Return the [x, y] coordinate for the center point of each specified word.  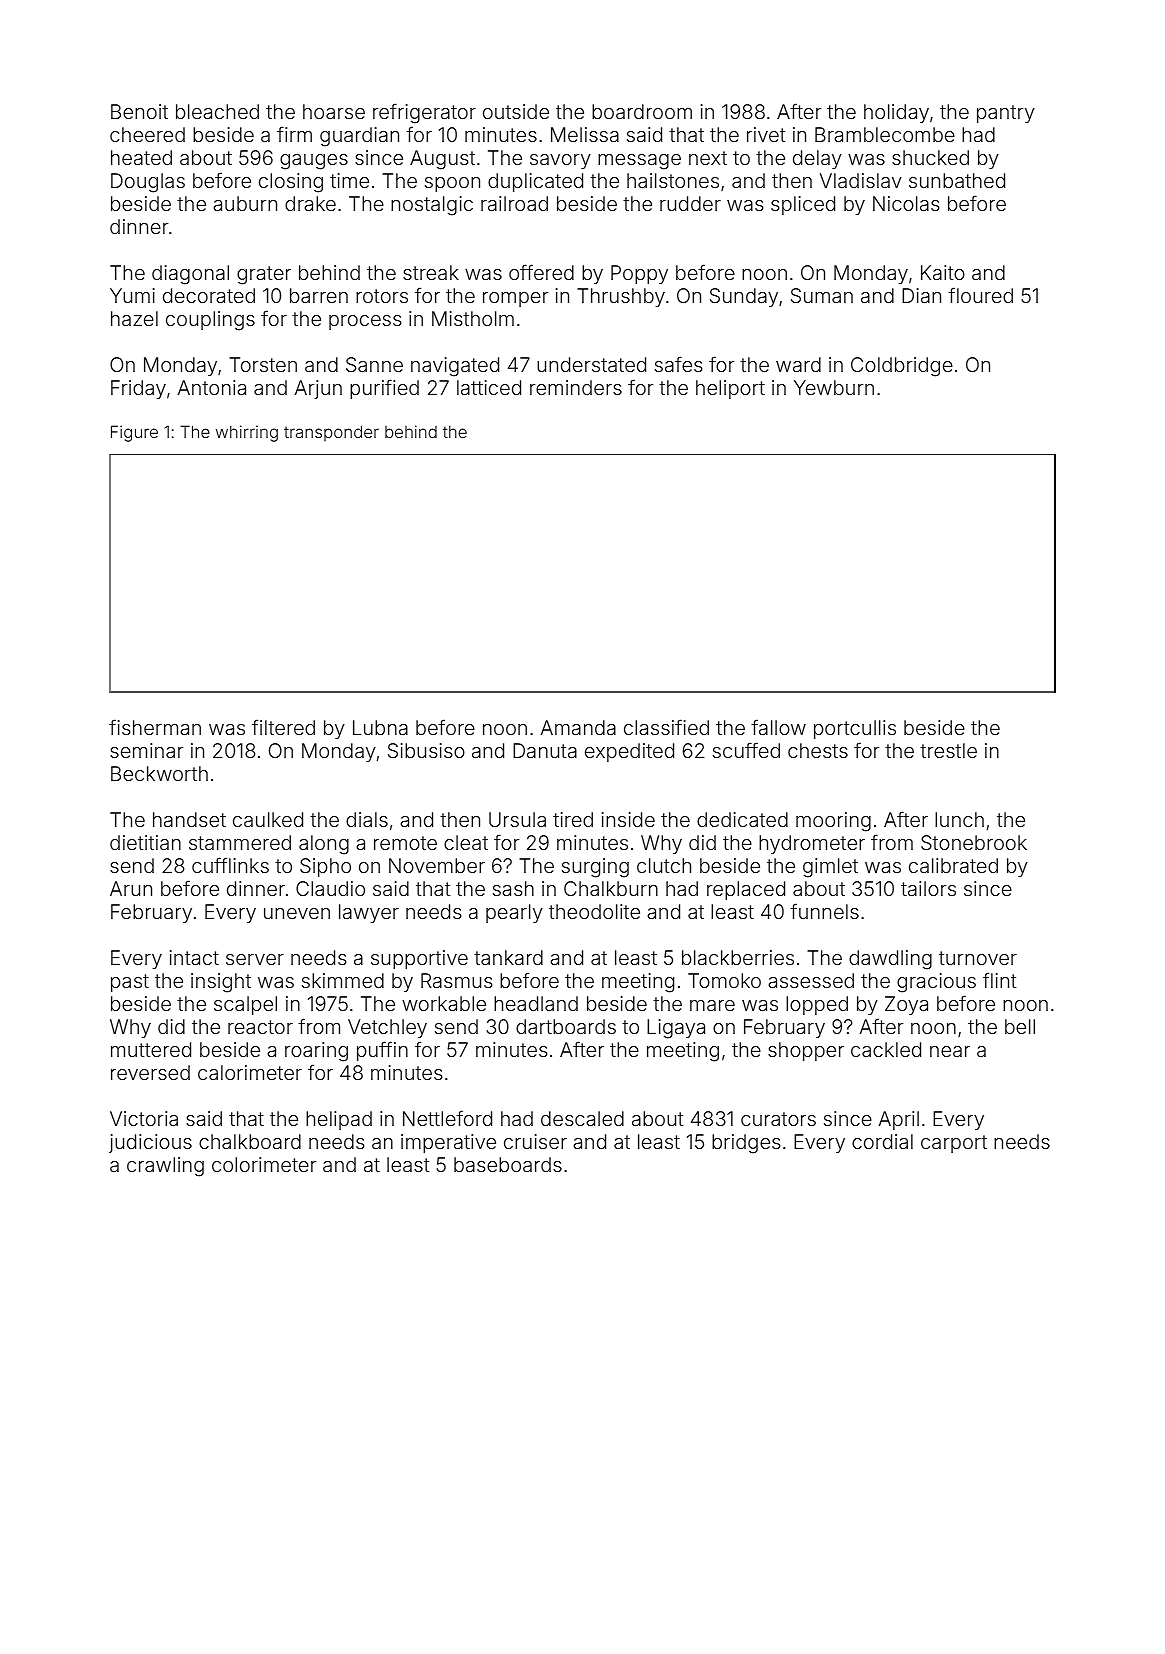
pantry [1006, 114]
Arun [131, 888]
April [898, 1120]
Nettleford [447, 1118]
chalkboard [250, 1141]
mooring [833, 822]
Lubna [380, 727]
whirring [247, 433]
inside [628, 819]
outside [516, 111]
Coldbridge [902, 367]
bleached [217, 111]
